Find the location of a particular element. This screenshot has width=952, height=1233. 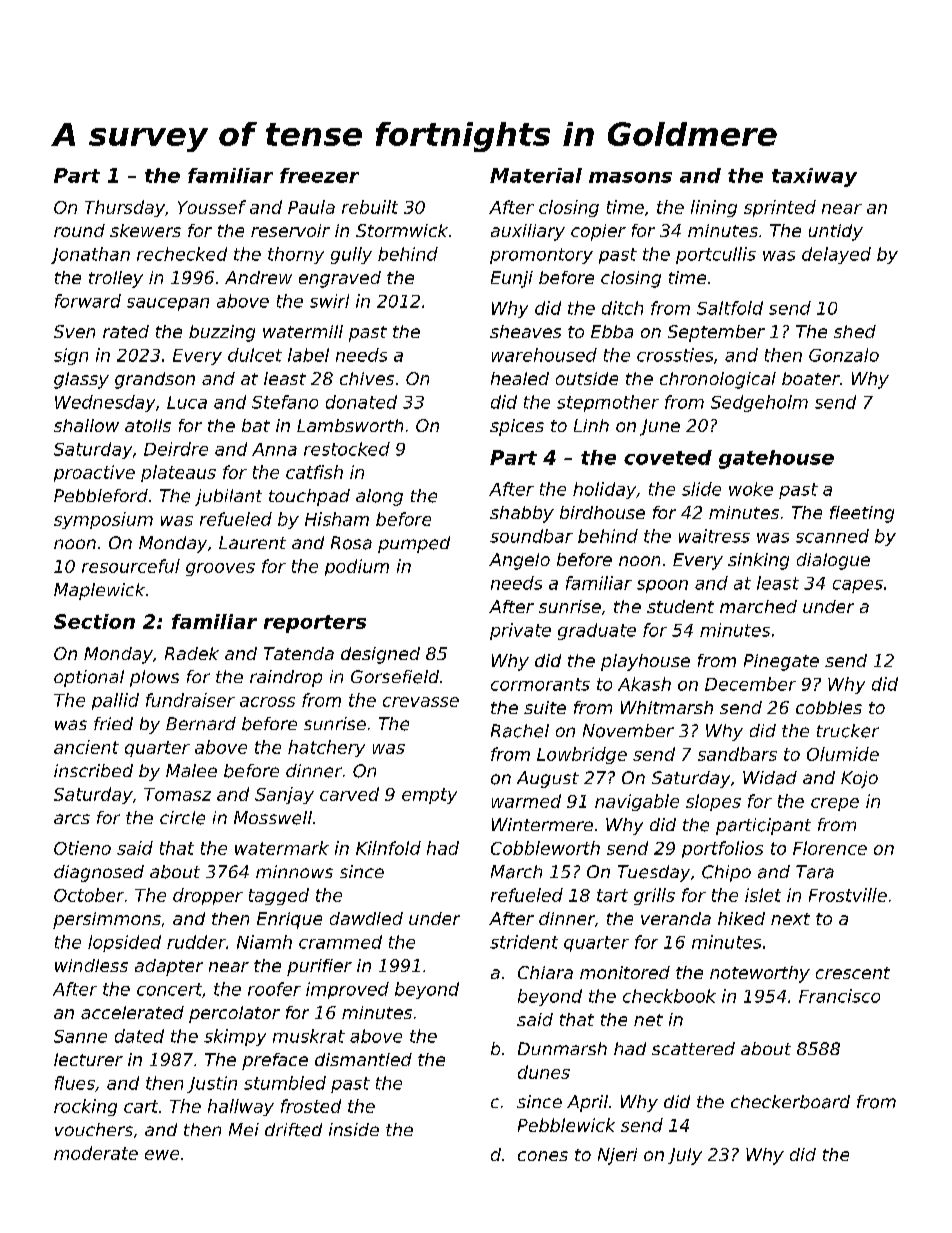

raindrop is located at coordinates (286, 678).
